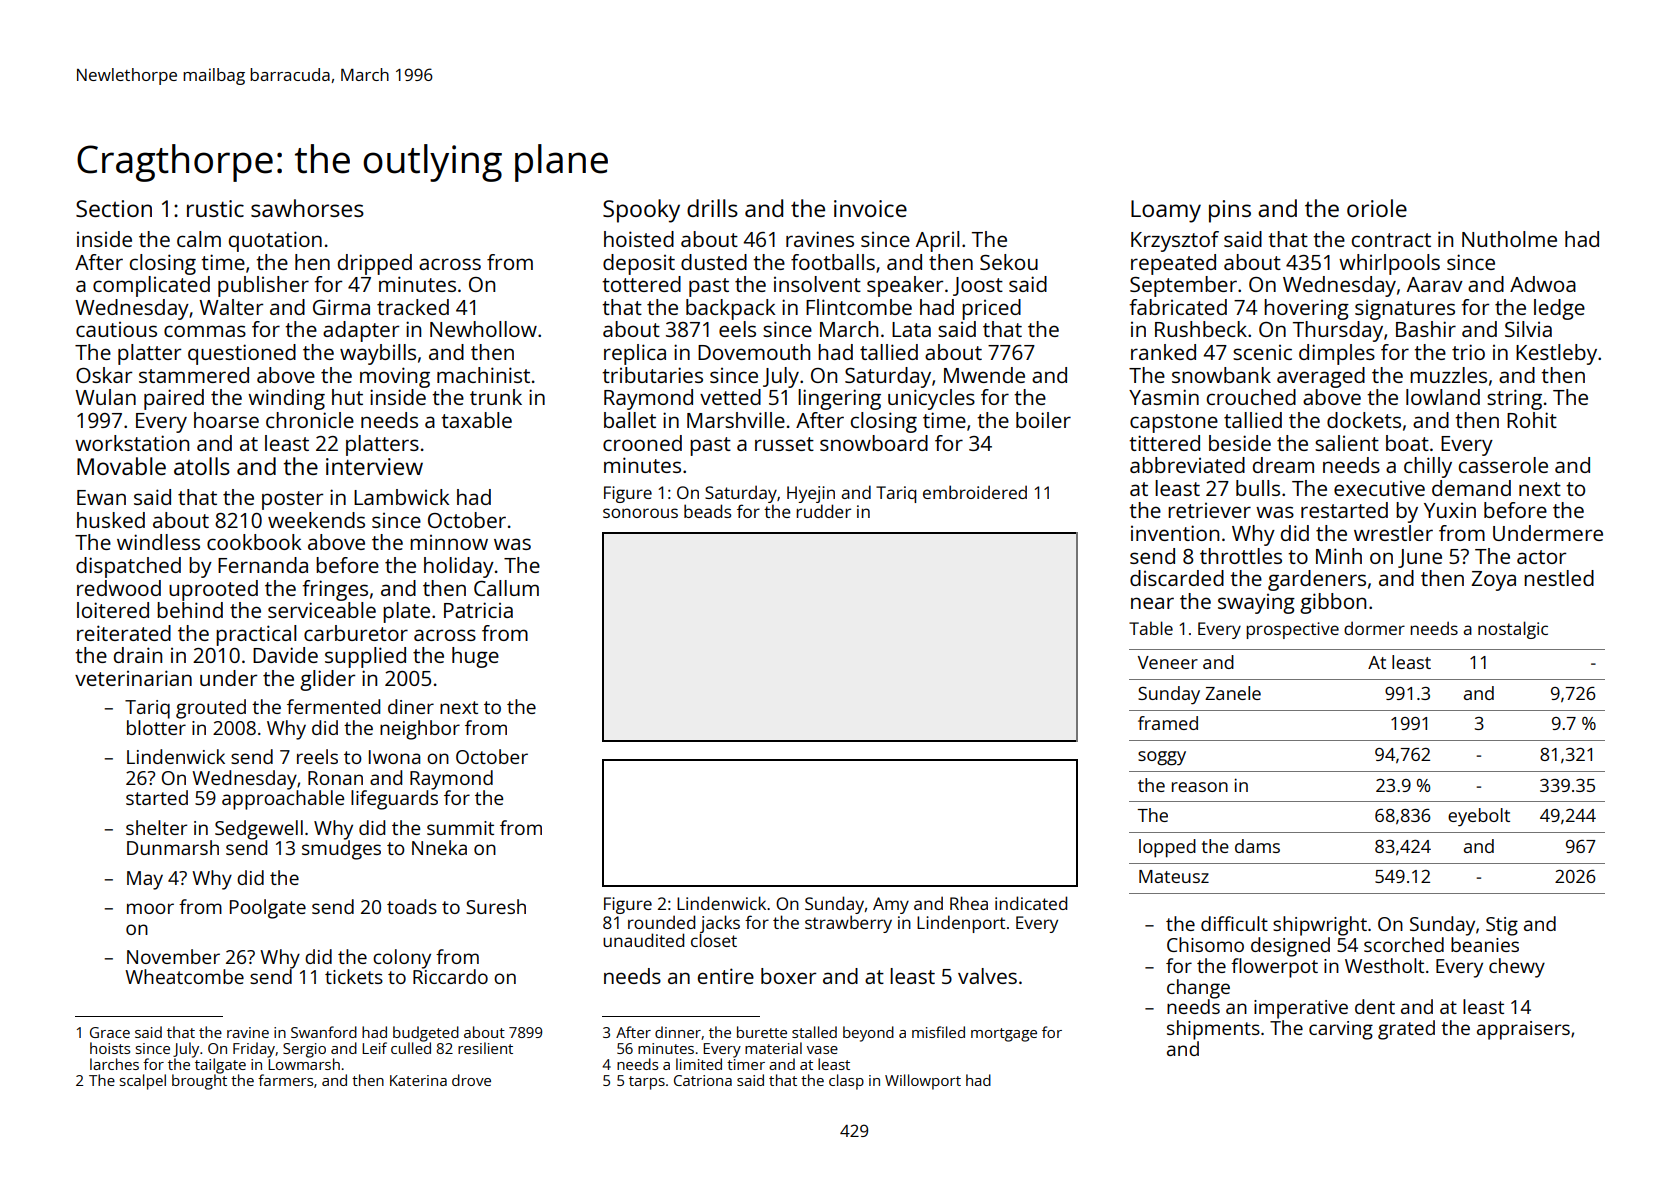  I want to click on deposit, so click(639, 264).
